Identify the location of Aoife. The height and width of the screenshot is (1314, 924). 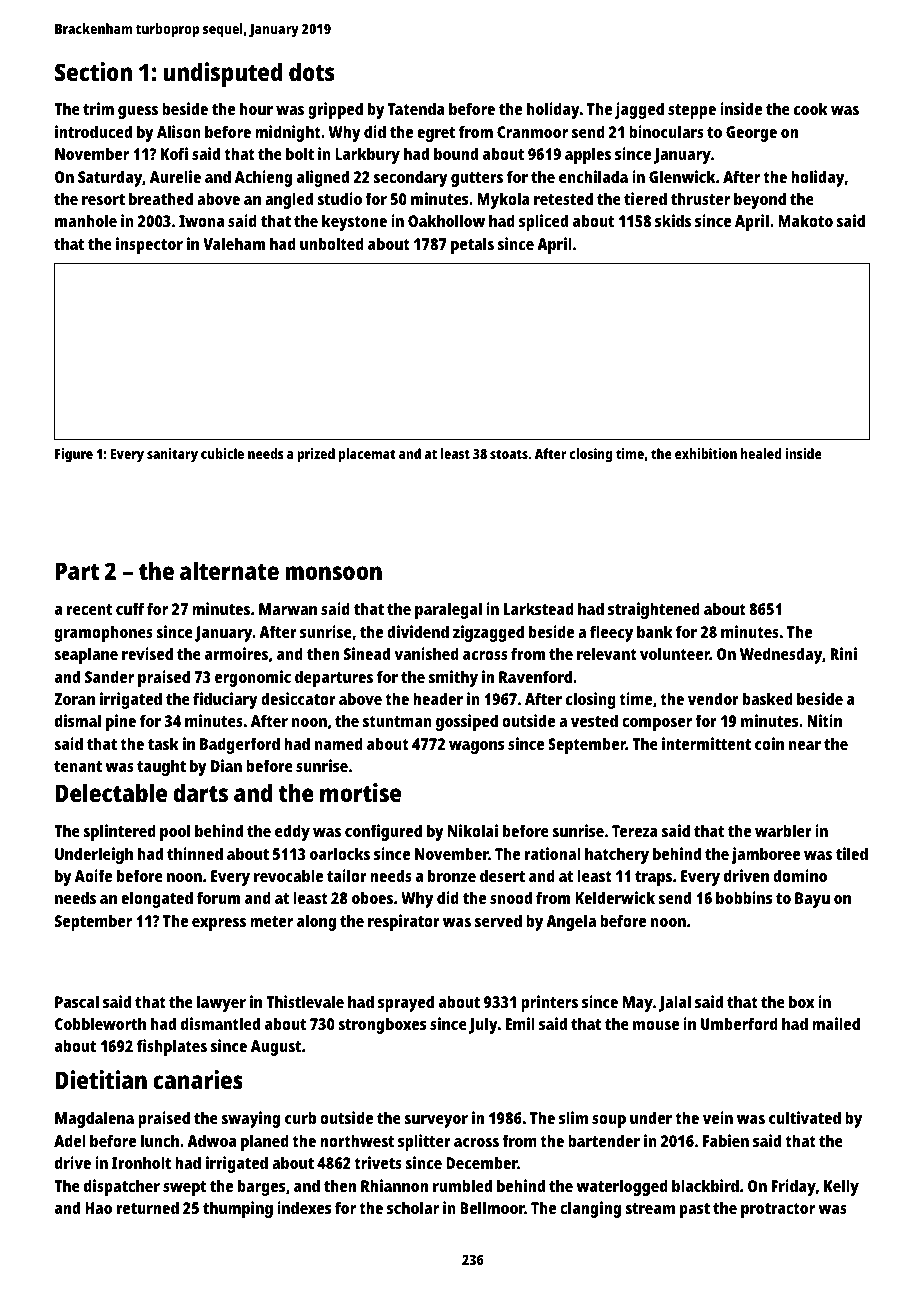
(93, 875).
